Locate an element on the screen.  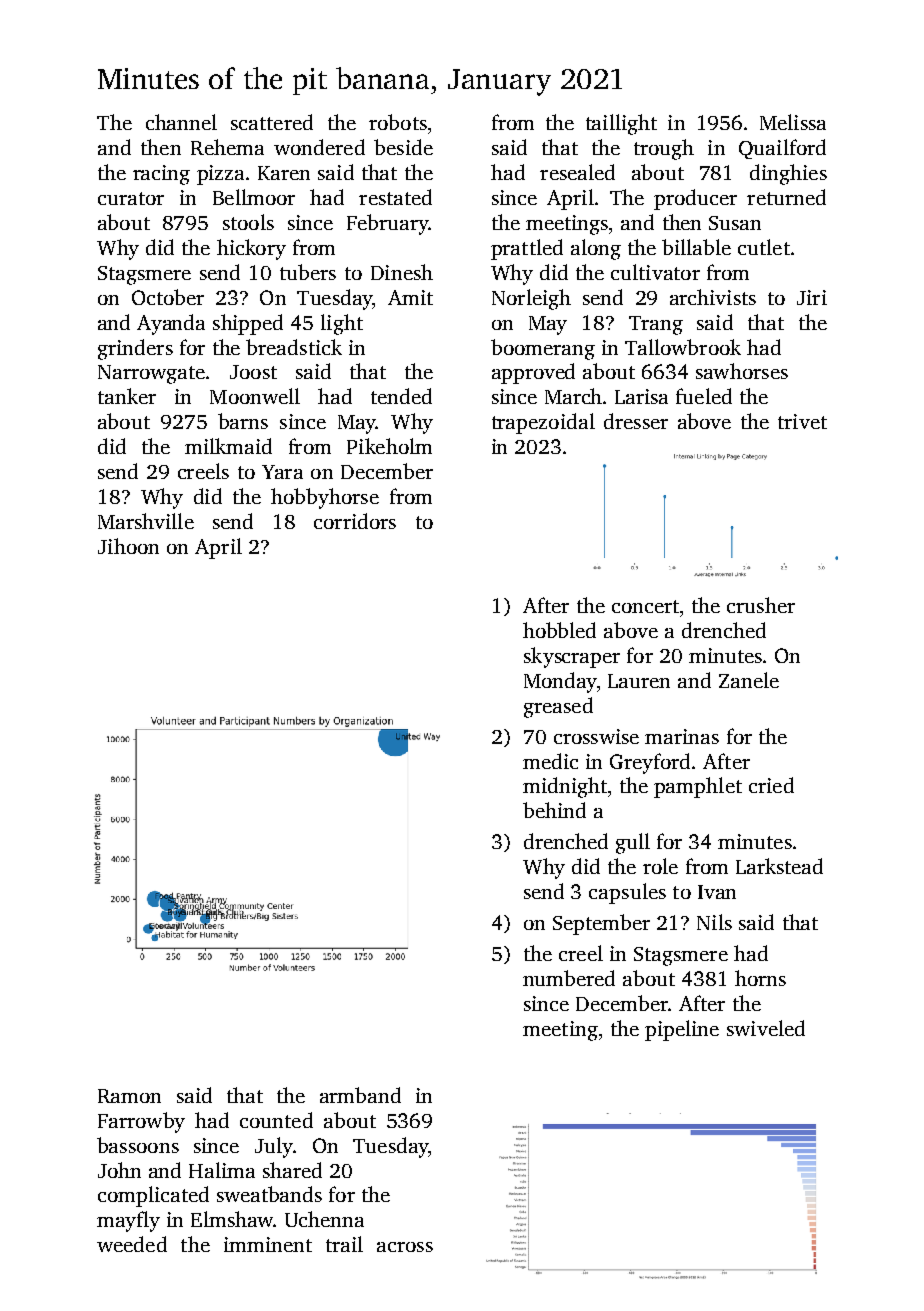
gull is located at coordinates (633, 843).
